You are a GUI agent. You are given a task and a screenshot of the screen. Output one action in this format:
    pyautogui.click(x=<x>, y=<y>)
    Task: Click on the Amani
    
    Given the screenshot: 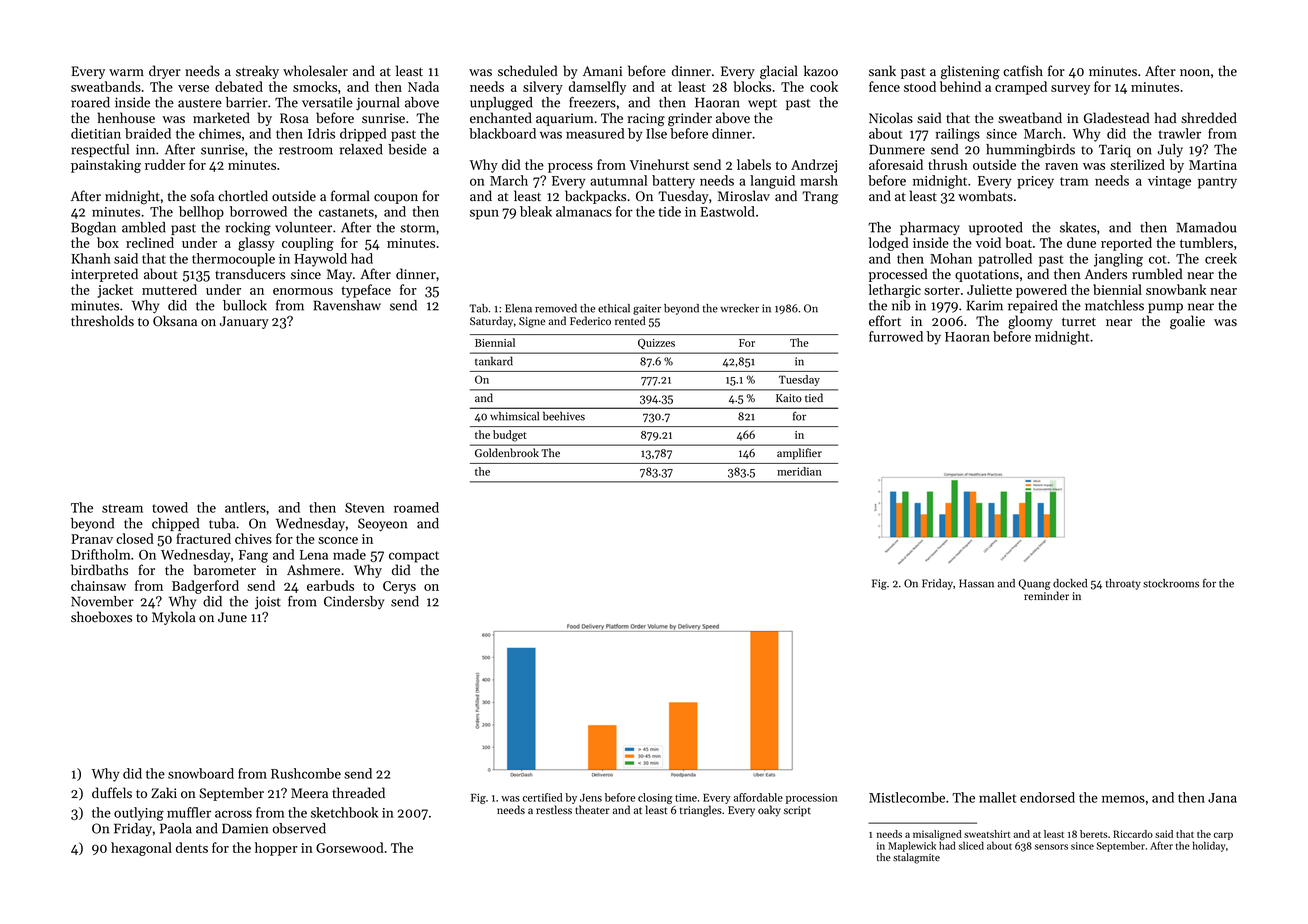 What is the action you would take?
    pyautogui.click(x=602, y=71)
